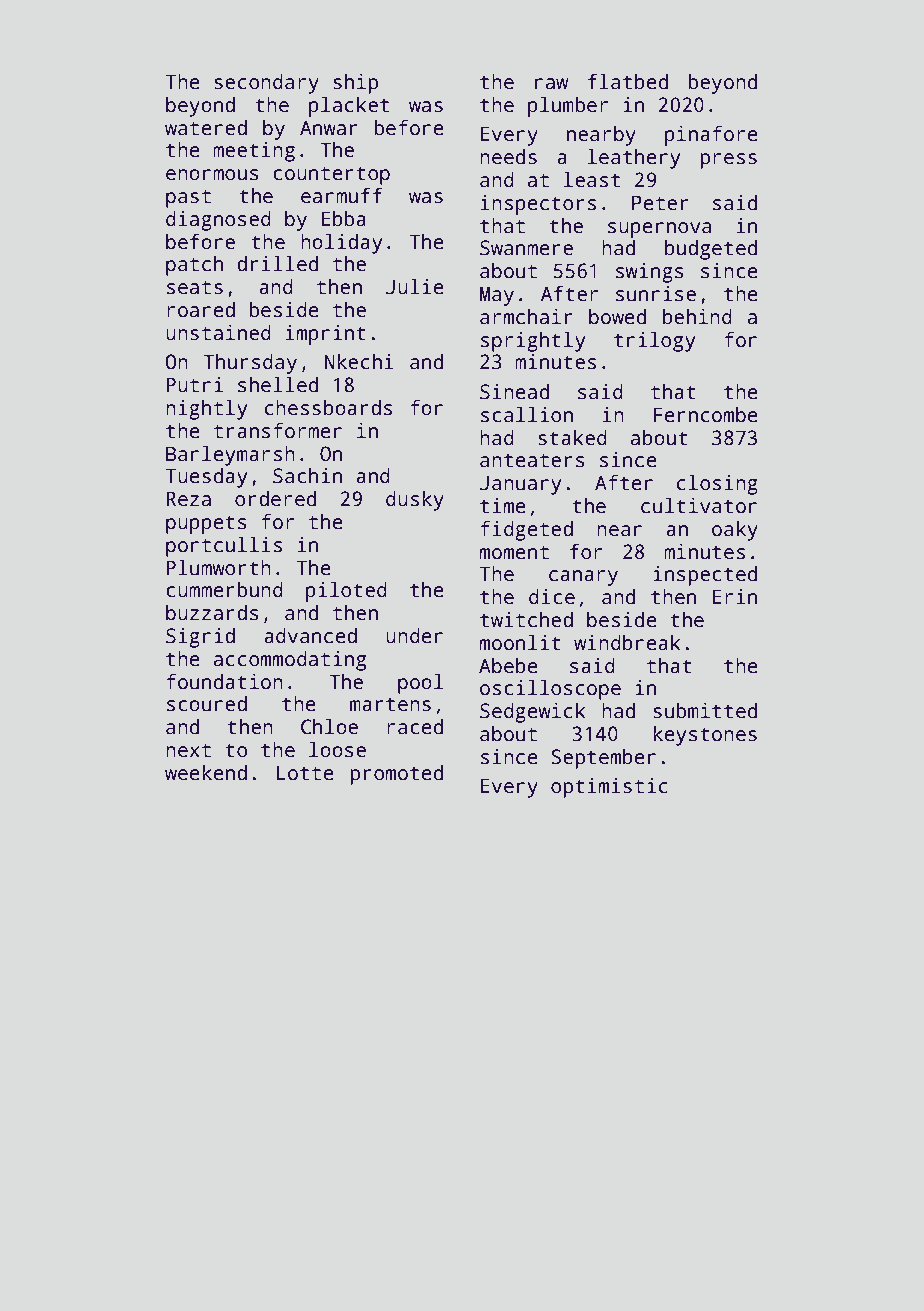 The image size is (924, 1311). Describe the element at coordinates (206, 128) in the screenshot. I see `watered` at that location.
